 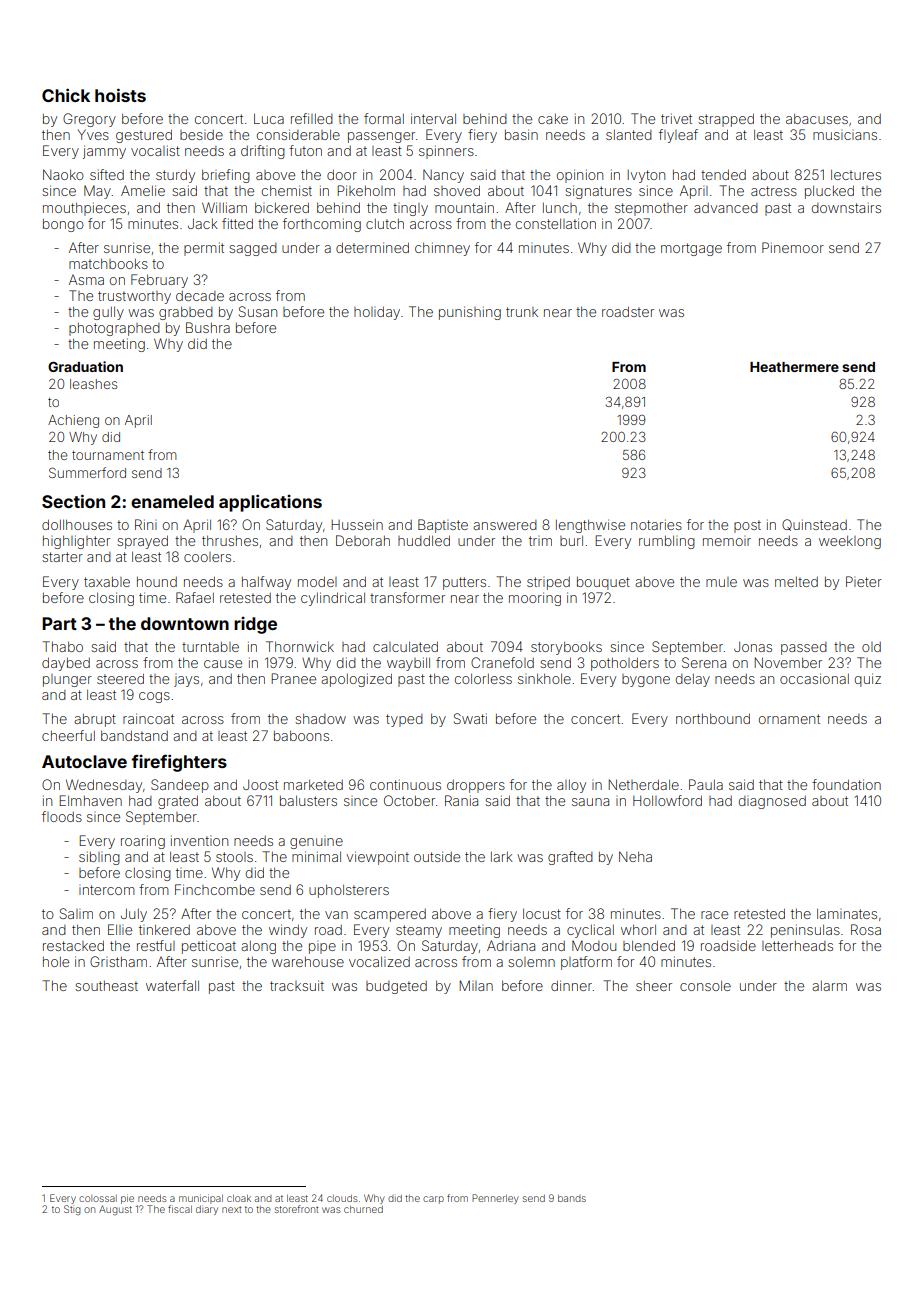 I want to click on putters, so click(x=464, y=583).
